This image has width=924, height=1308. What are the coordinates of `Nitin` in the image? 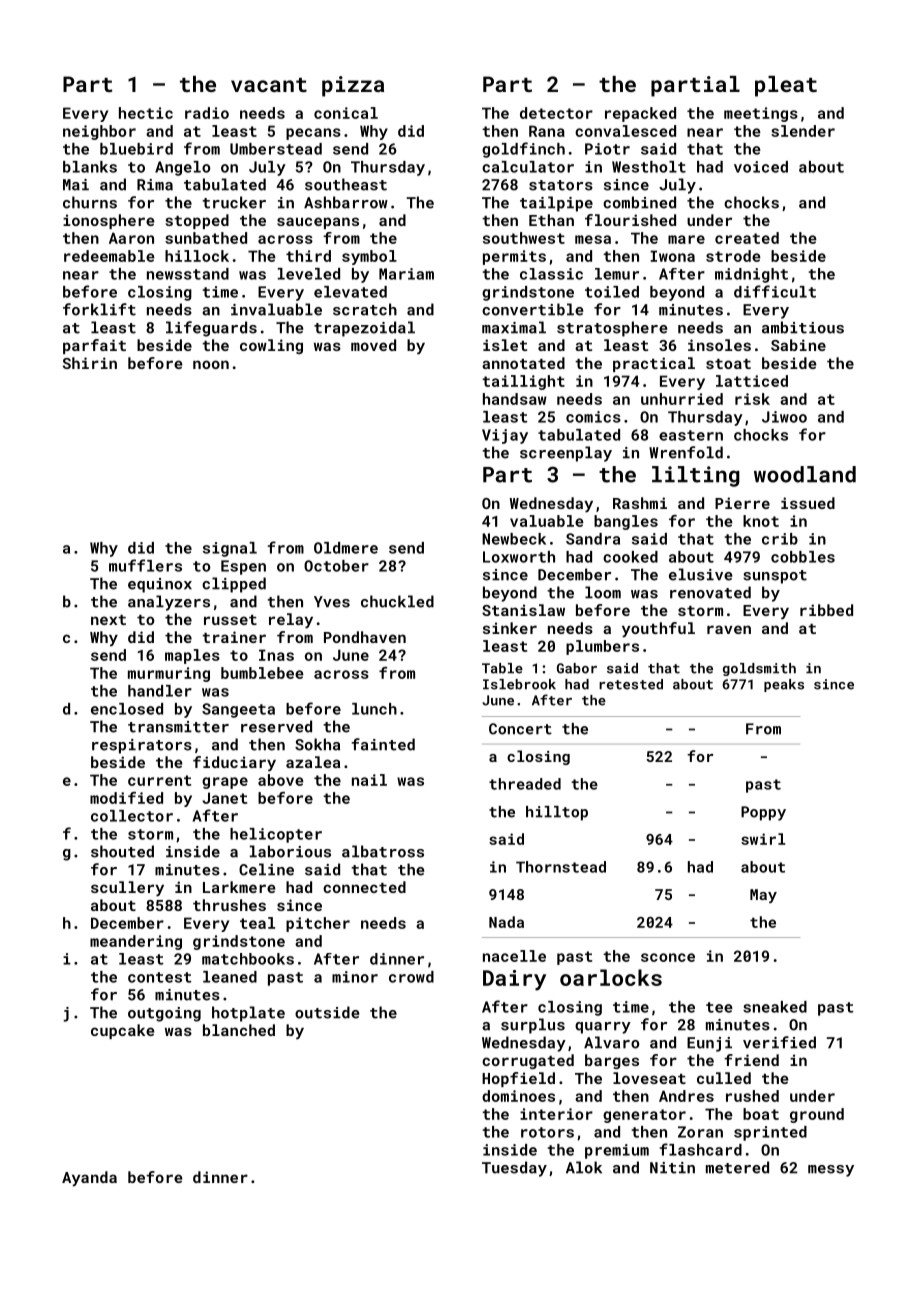 It's located at (672, 1168).
